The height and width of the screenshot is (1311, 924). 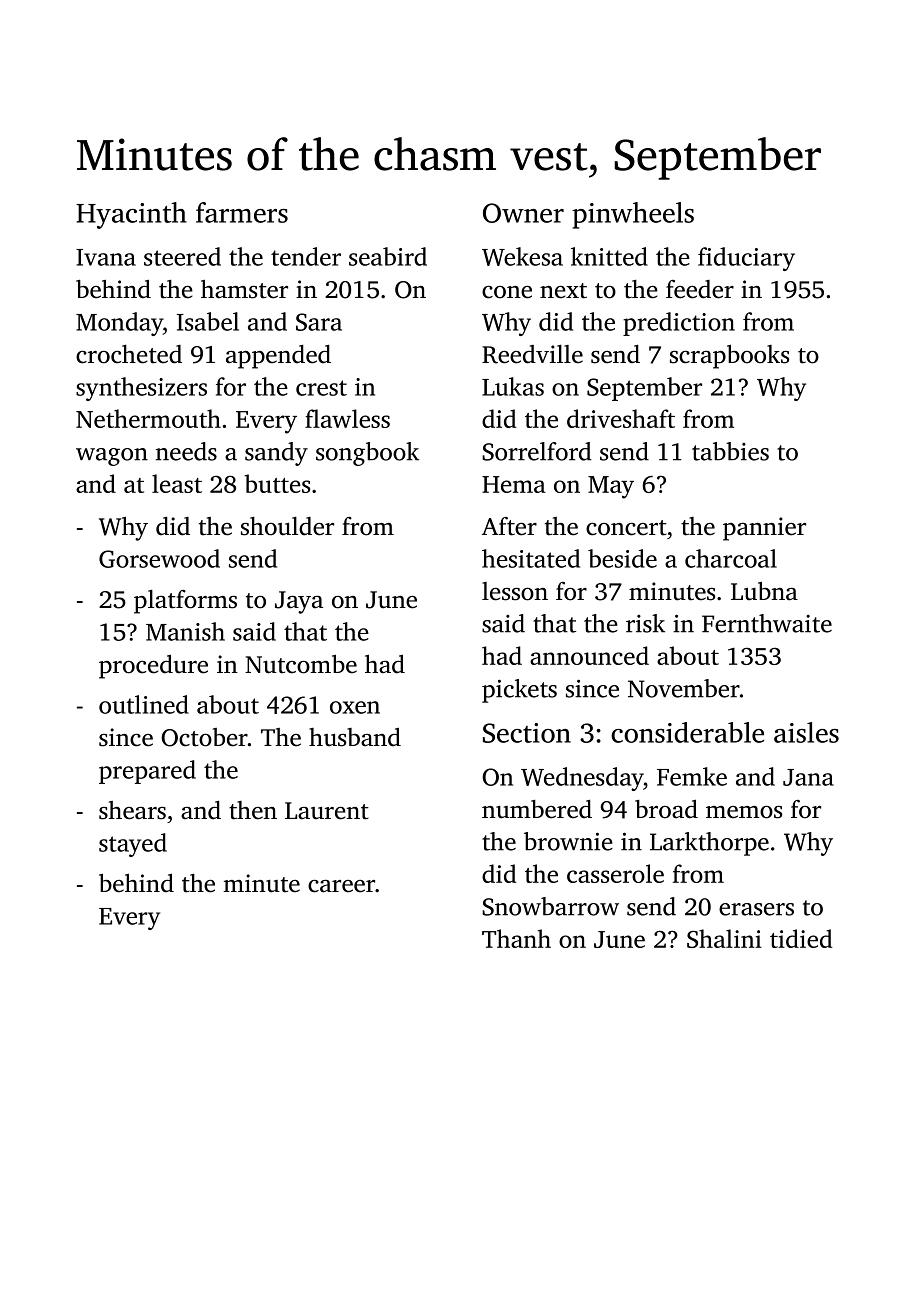 What do you see at coordinates (523, 213) in the screenshot?
I see `Owner` at bounding box center [523, 213].
